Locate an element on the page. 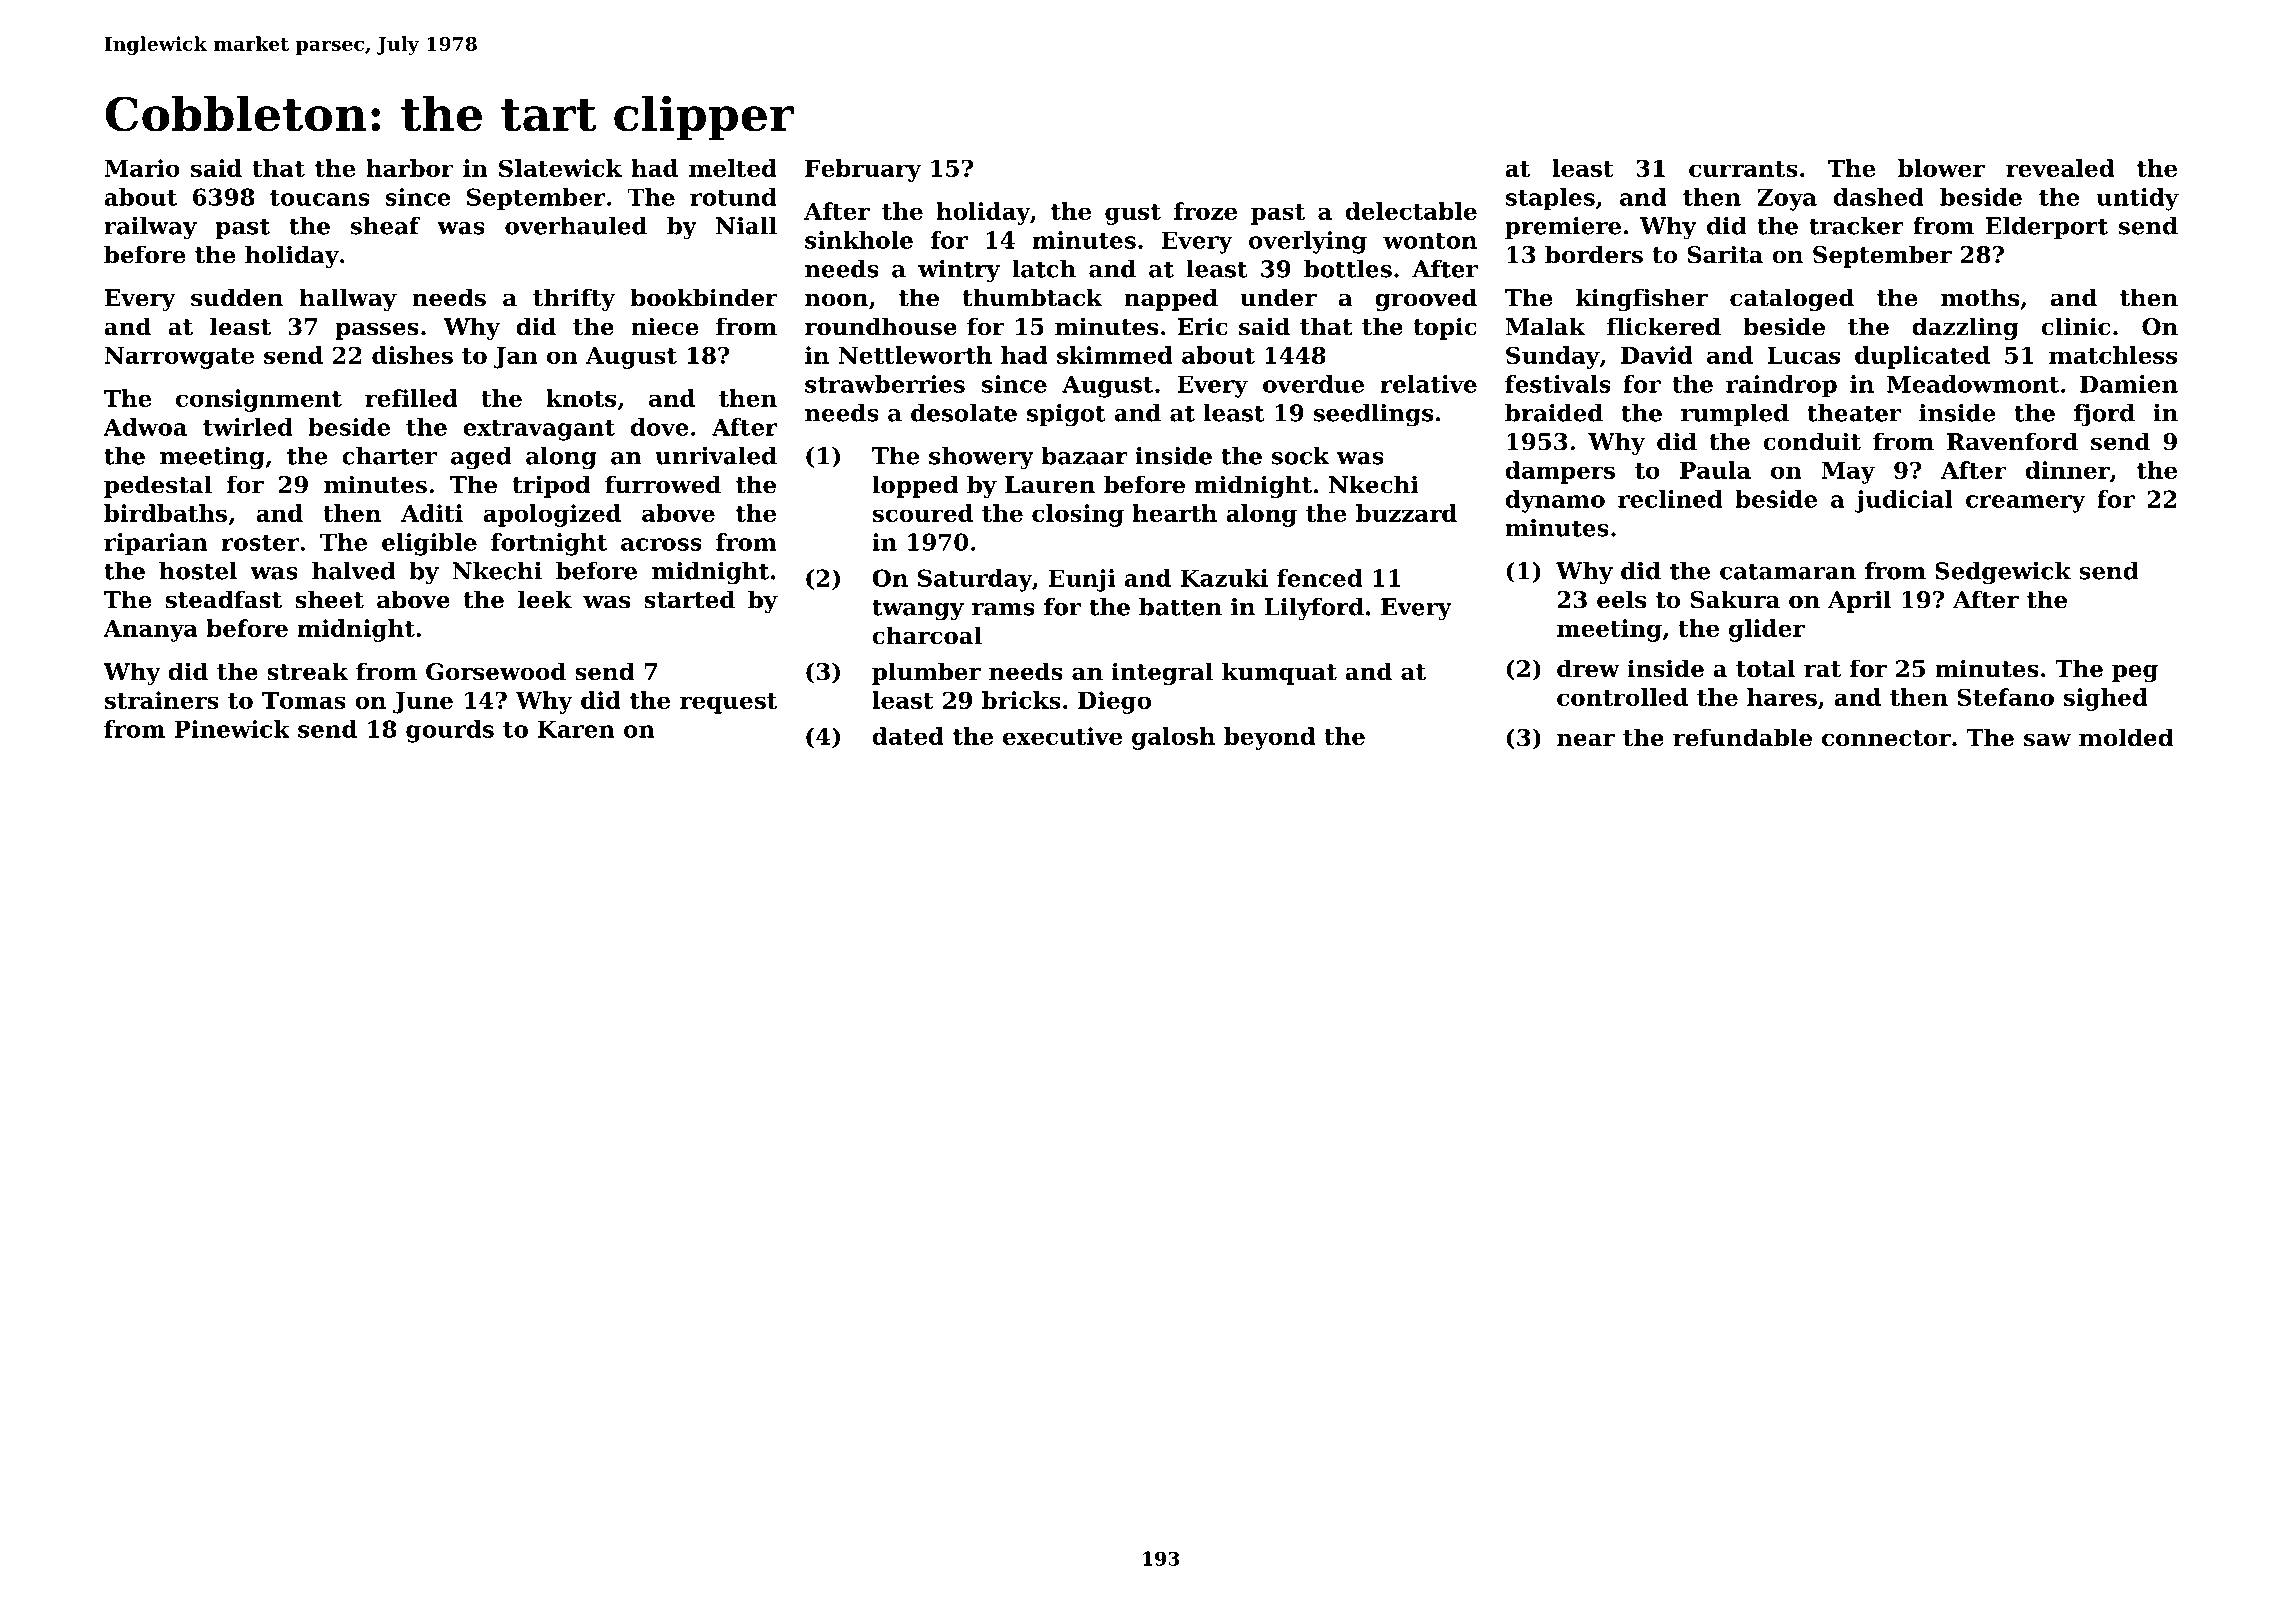 Image resolution: width=2282 pixels, height=1614 pixels. untidy is located at coordinates (2137, 199).
